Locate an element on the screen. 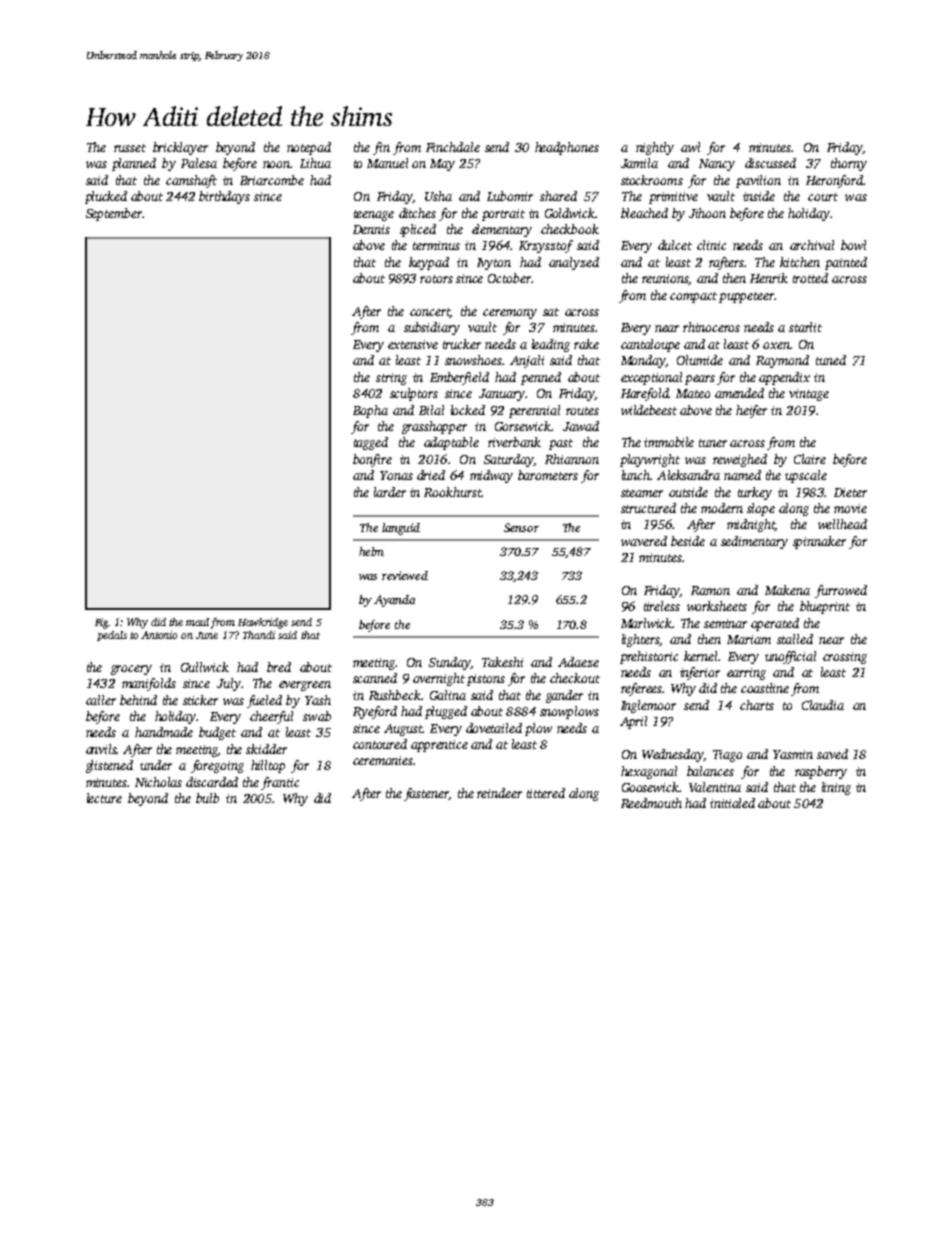 This screenshot has width=952, height=1233. rotors is located at coordinates (436, 279).
